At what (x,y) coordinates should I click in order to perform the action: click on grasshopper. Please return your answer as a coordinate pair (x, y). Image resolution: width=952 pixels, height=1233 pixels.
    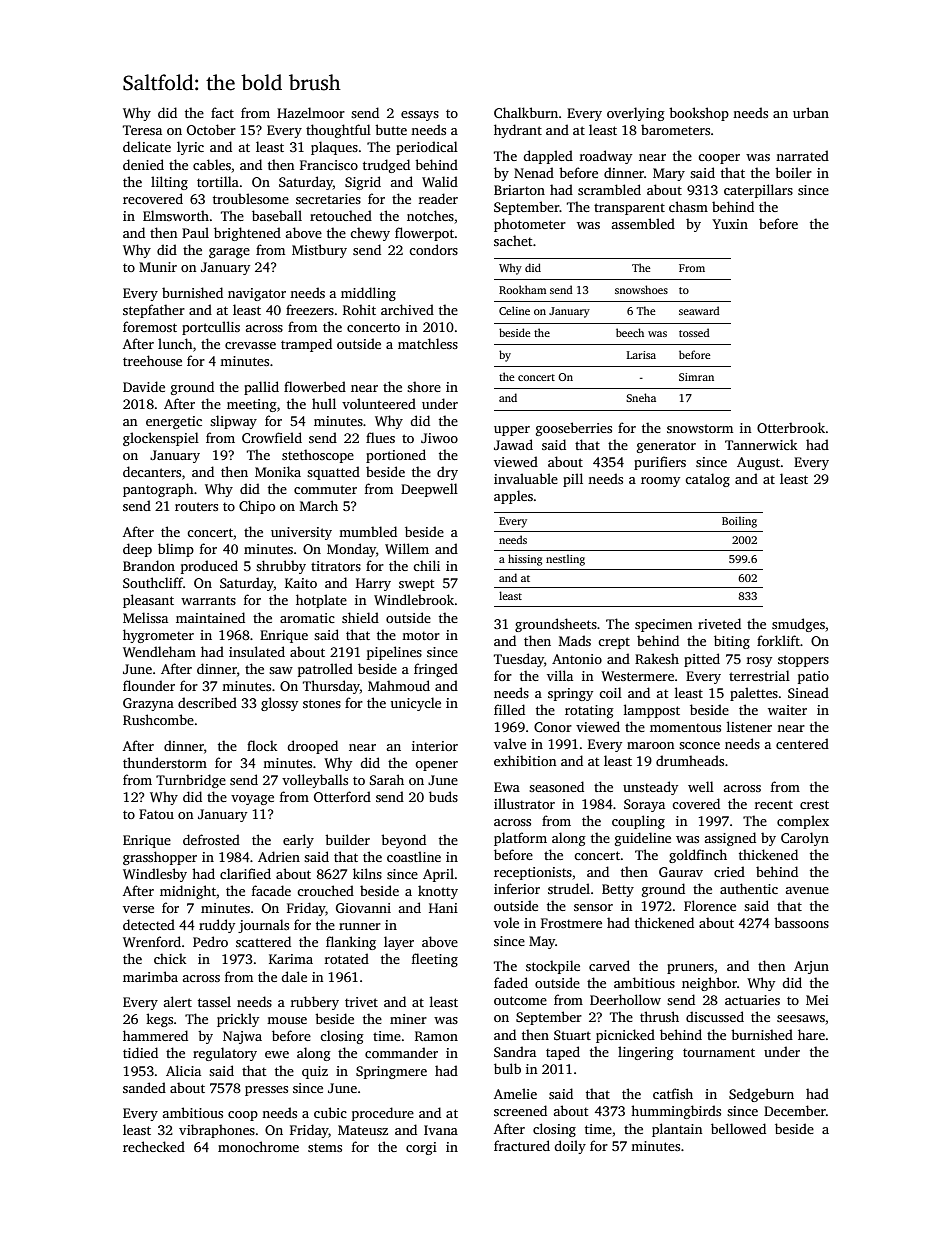
    Looking at the image, I should click on (160, 858).
